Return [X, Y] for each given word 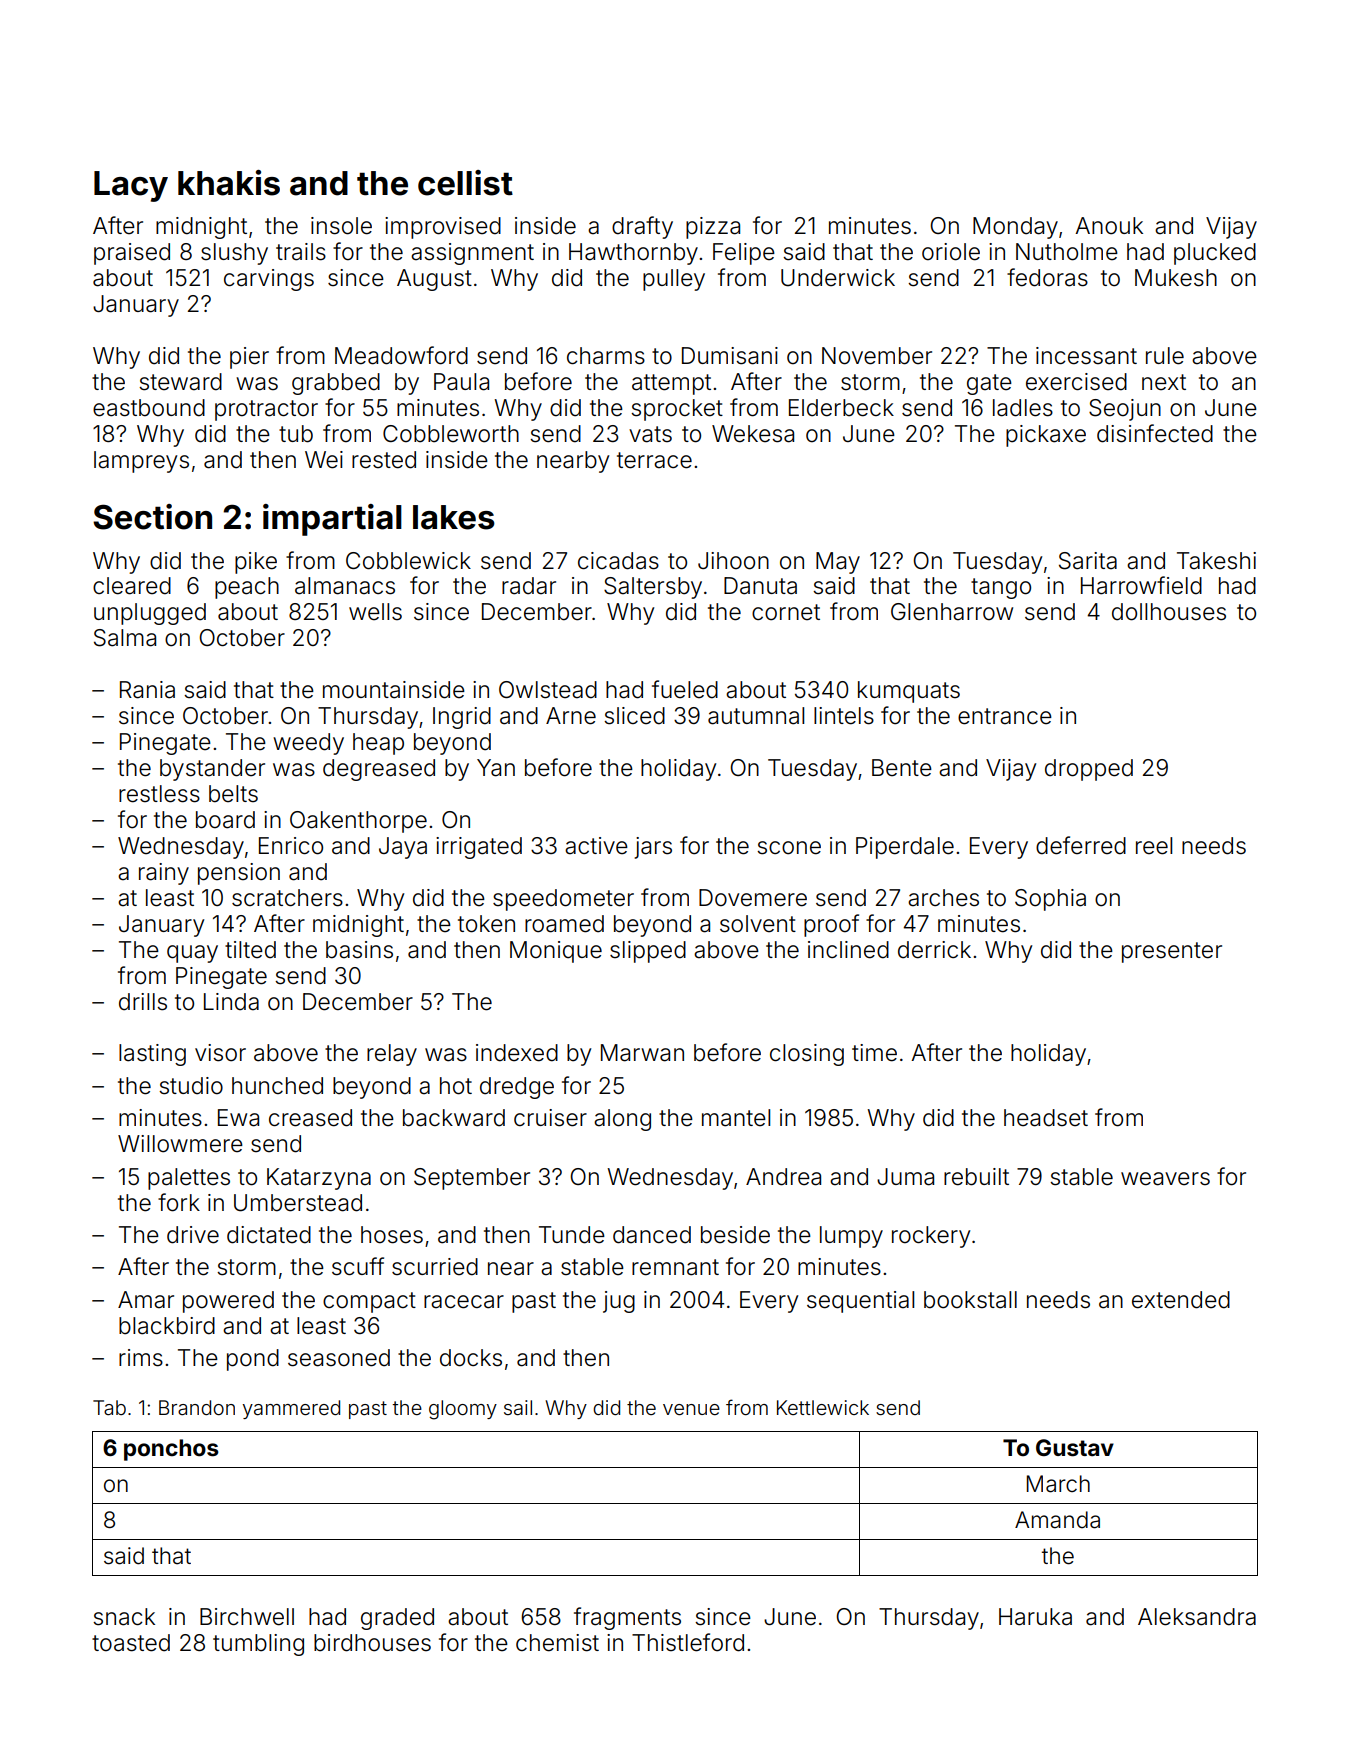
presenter [1172, 952]
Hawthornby [633, 254]
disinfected [1155, 433]
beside [735, 1235]
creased [310, 1118]
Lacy [131, 186]
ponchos [171, 1450]
